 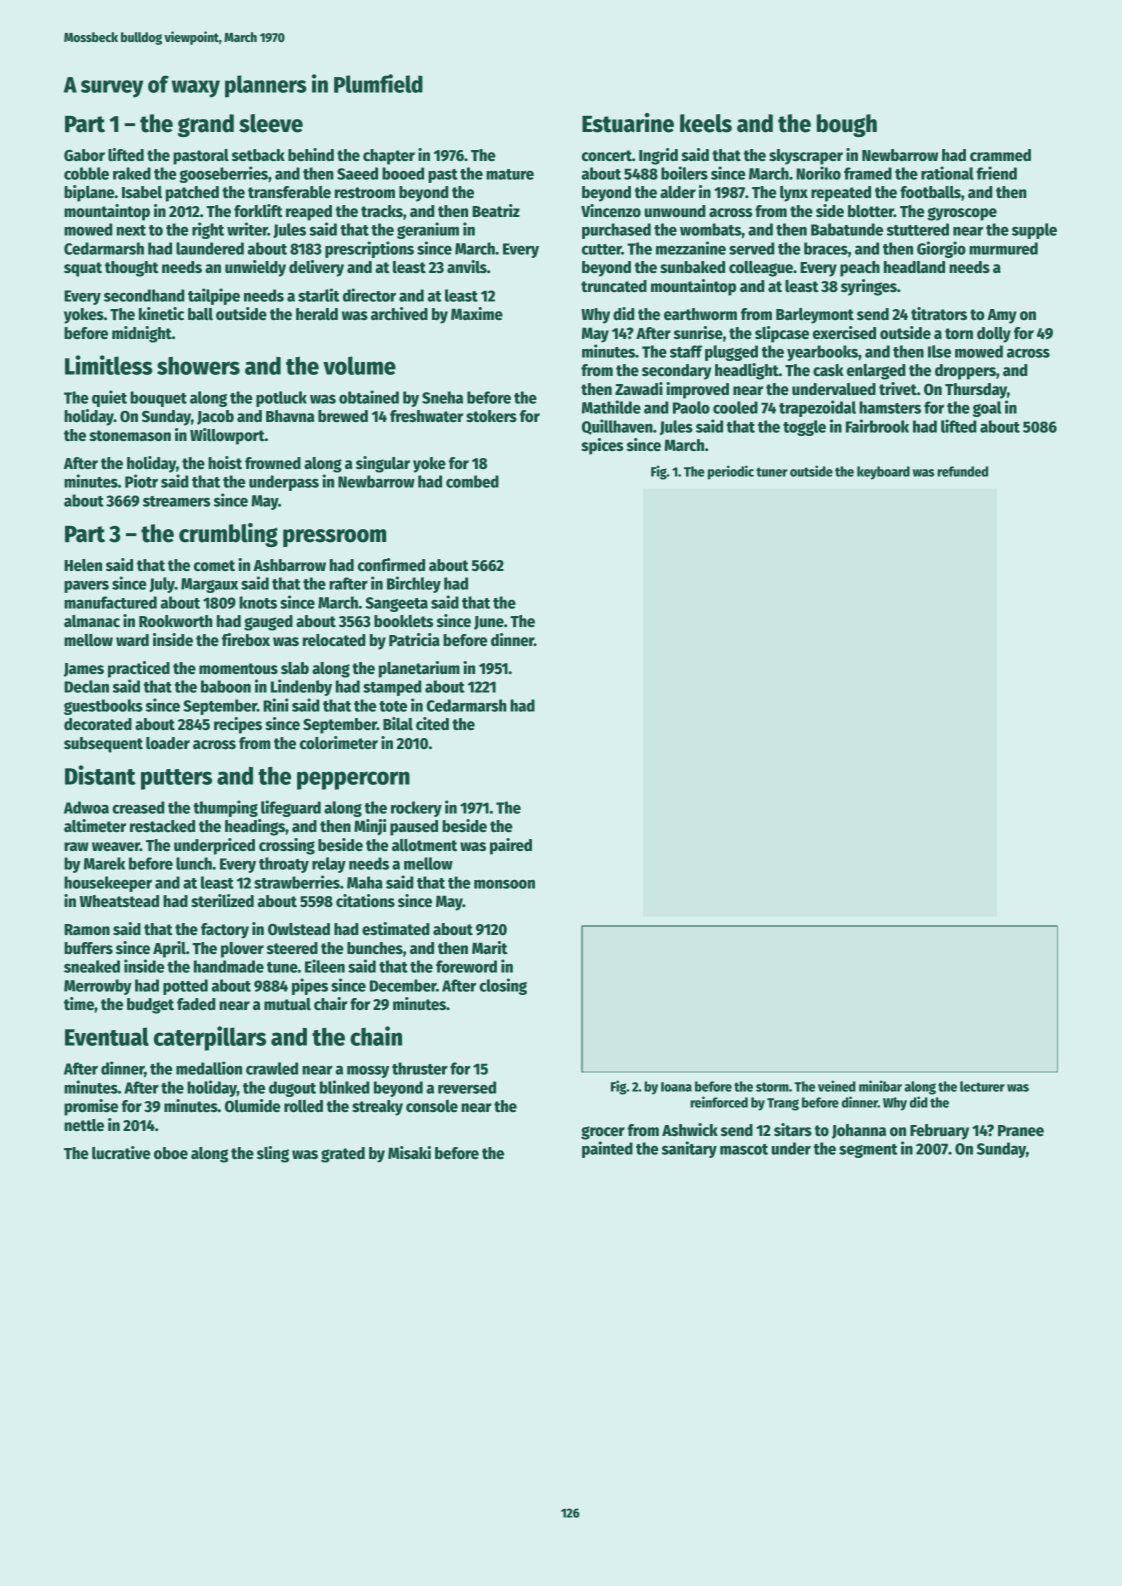 What do you see at coordinates (206, 125) in the document?
I see `grand` at bounding box center [206, 125].
